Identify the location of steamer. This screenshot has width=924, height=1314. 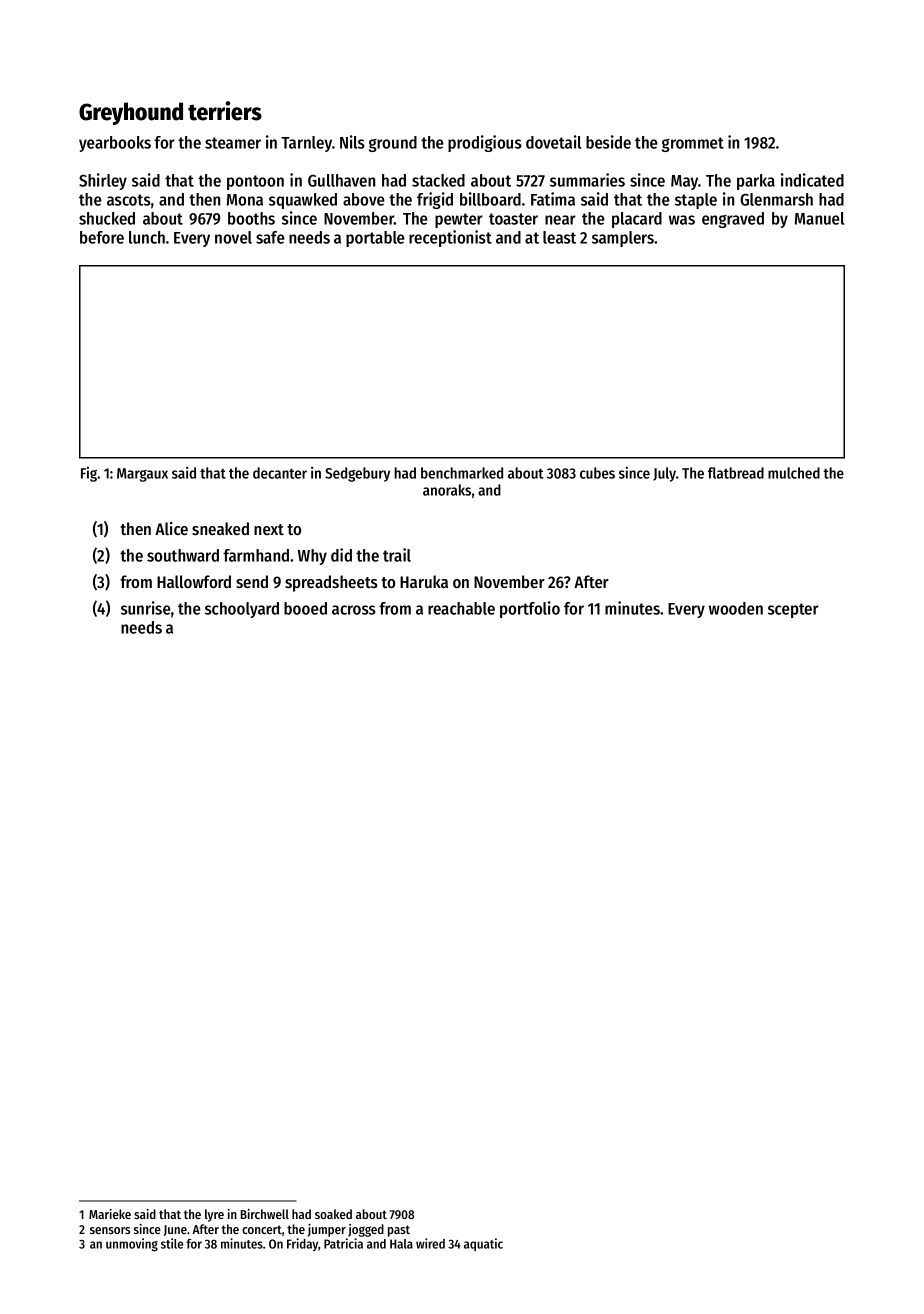
(233, 143).
